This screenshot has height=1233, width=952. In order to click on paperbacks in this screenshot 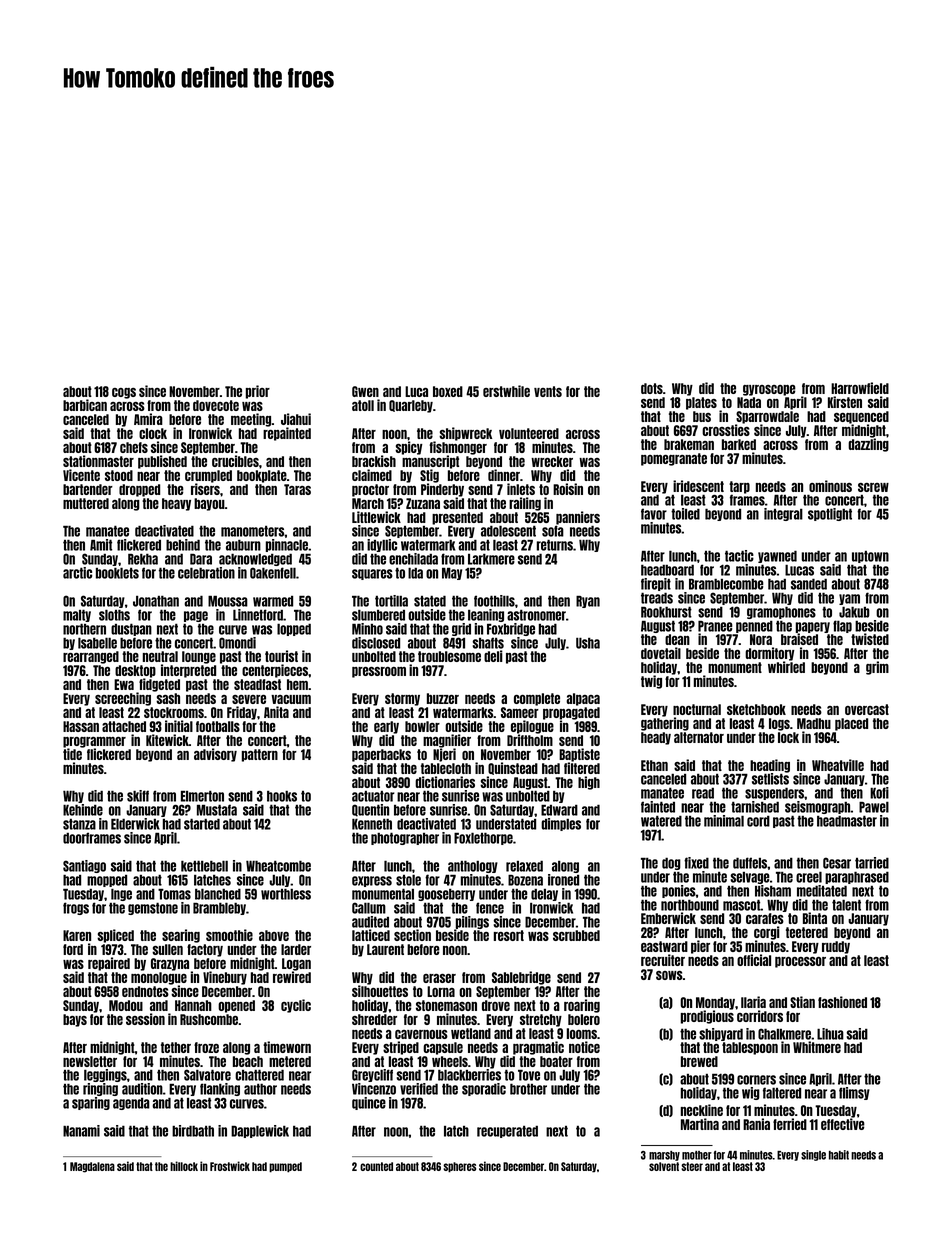, I will do `click(381, 755)`.
